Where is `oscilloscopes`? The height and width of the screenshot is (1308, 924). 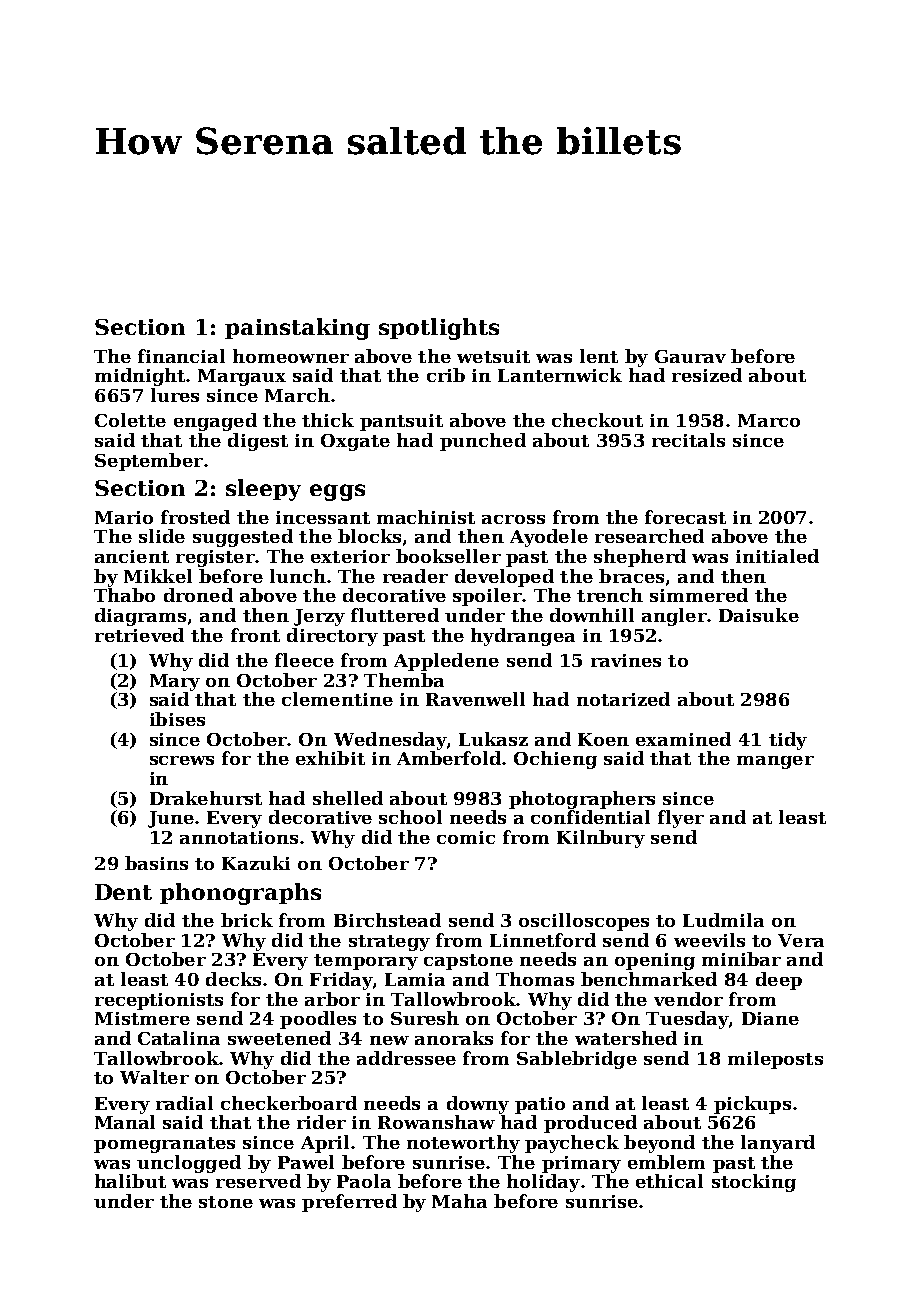 oscilloscopes is located at coordinates (584, 922).
